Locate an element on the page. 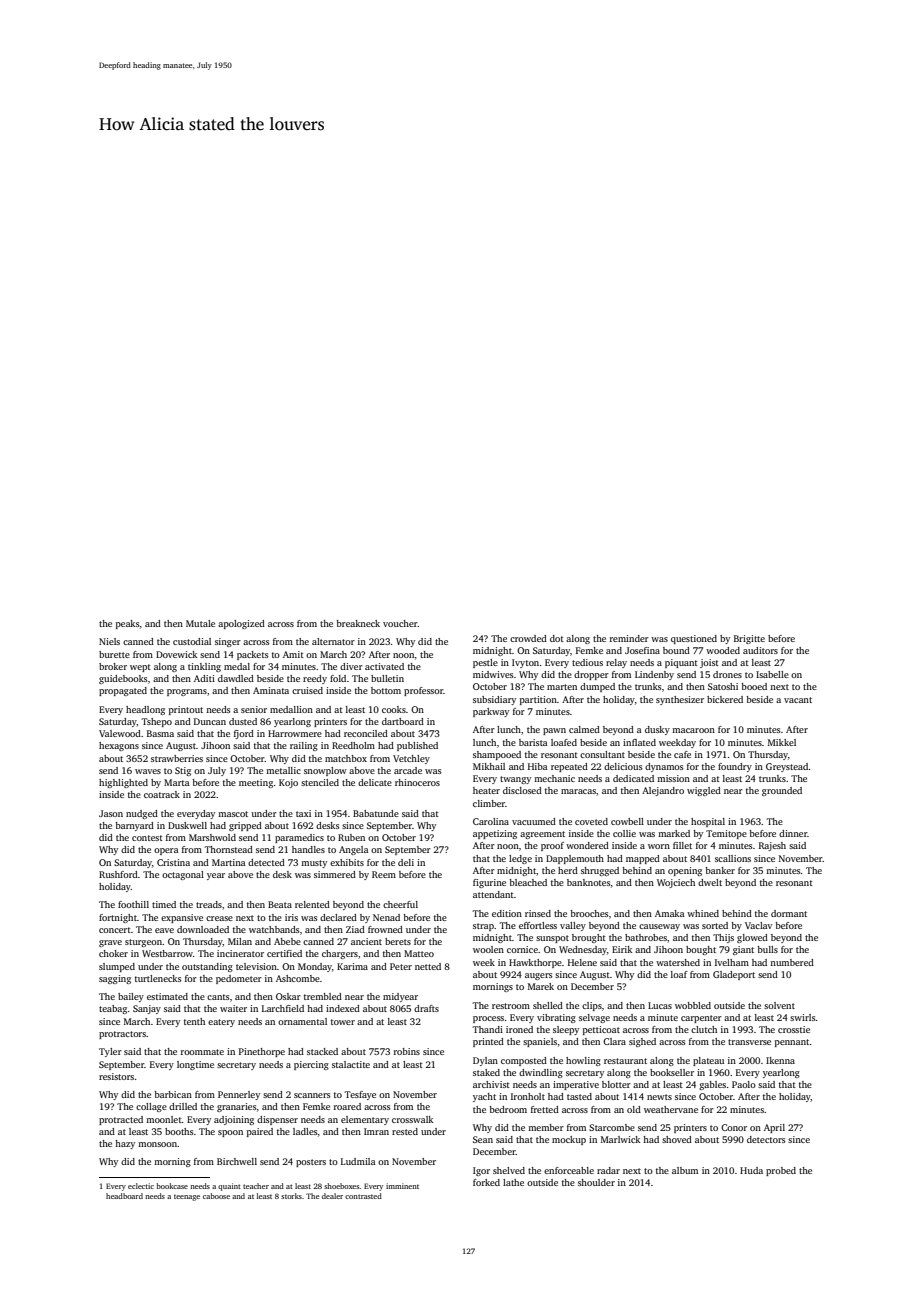 This document has height=1308, width=924. voucher is located at coordinates (400, 623).
